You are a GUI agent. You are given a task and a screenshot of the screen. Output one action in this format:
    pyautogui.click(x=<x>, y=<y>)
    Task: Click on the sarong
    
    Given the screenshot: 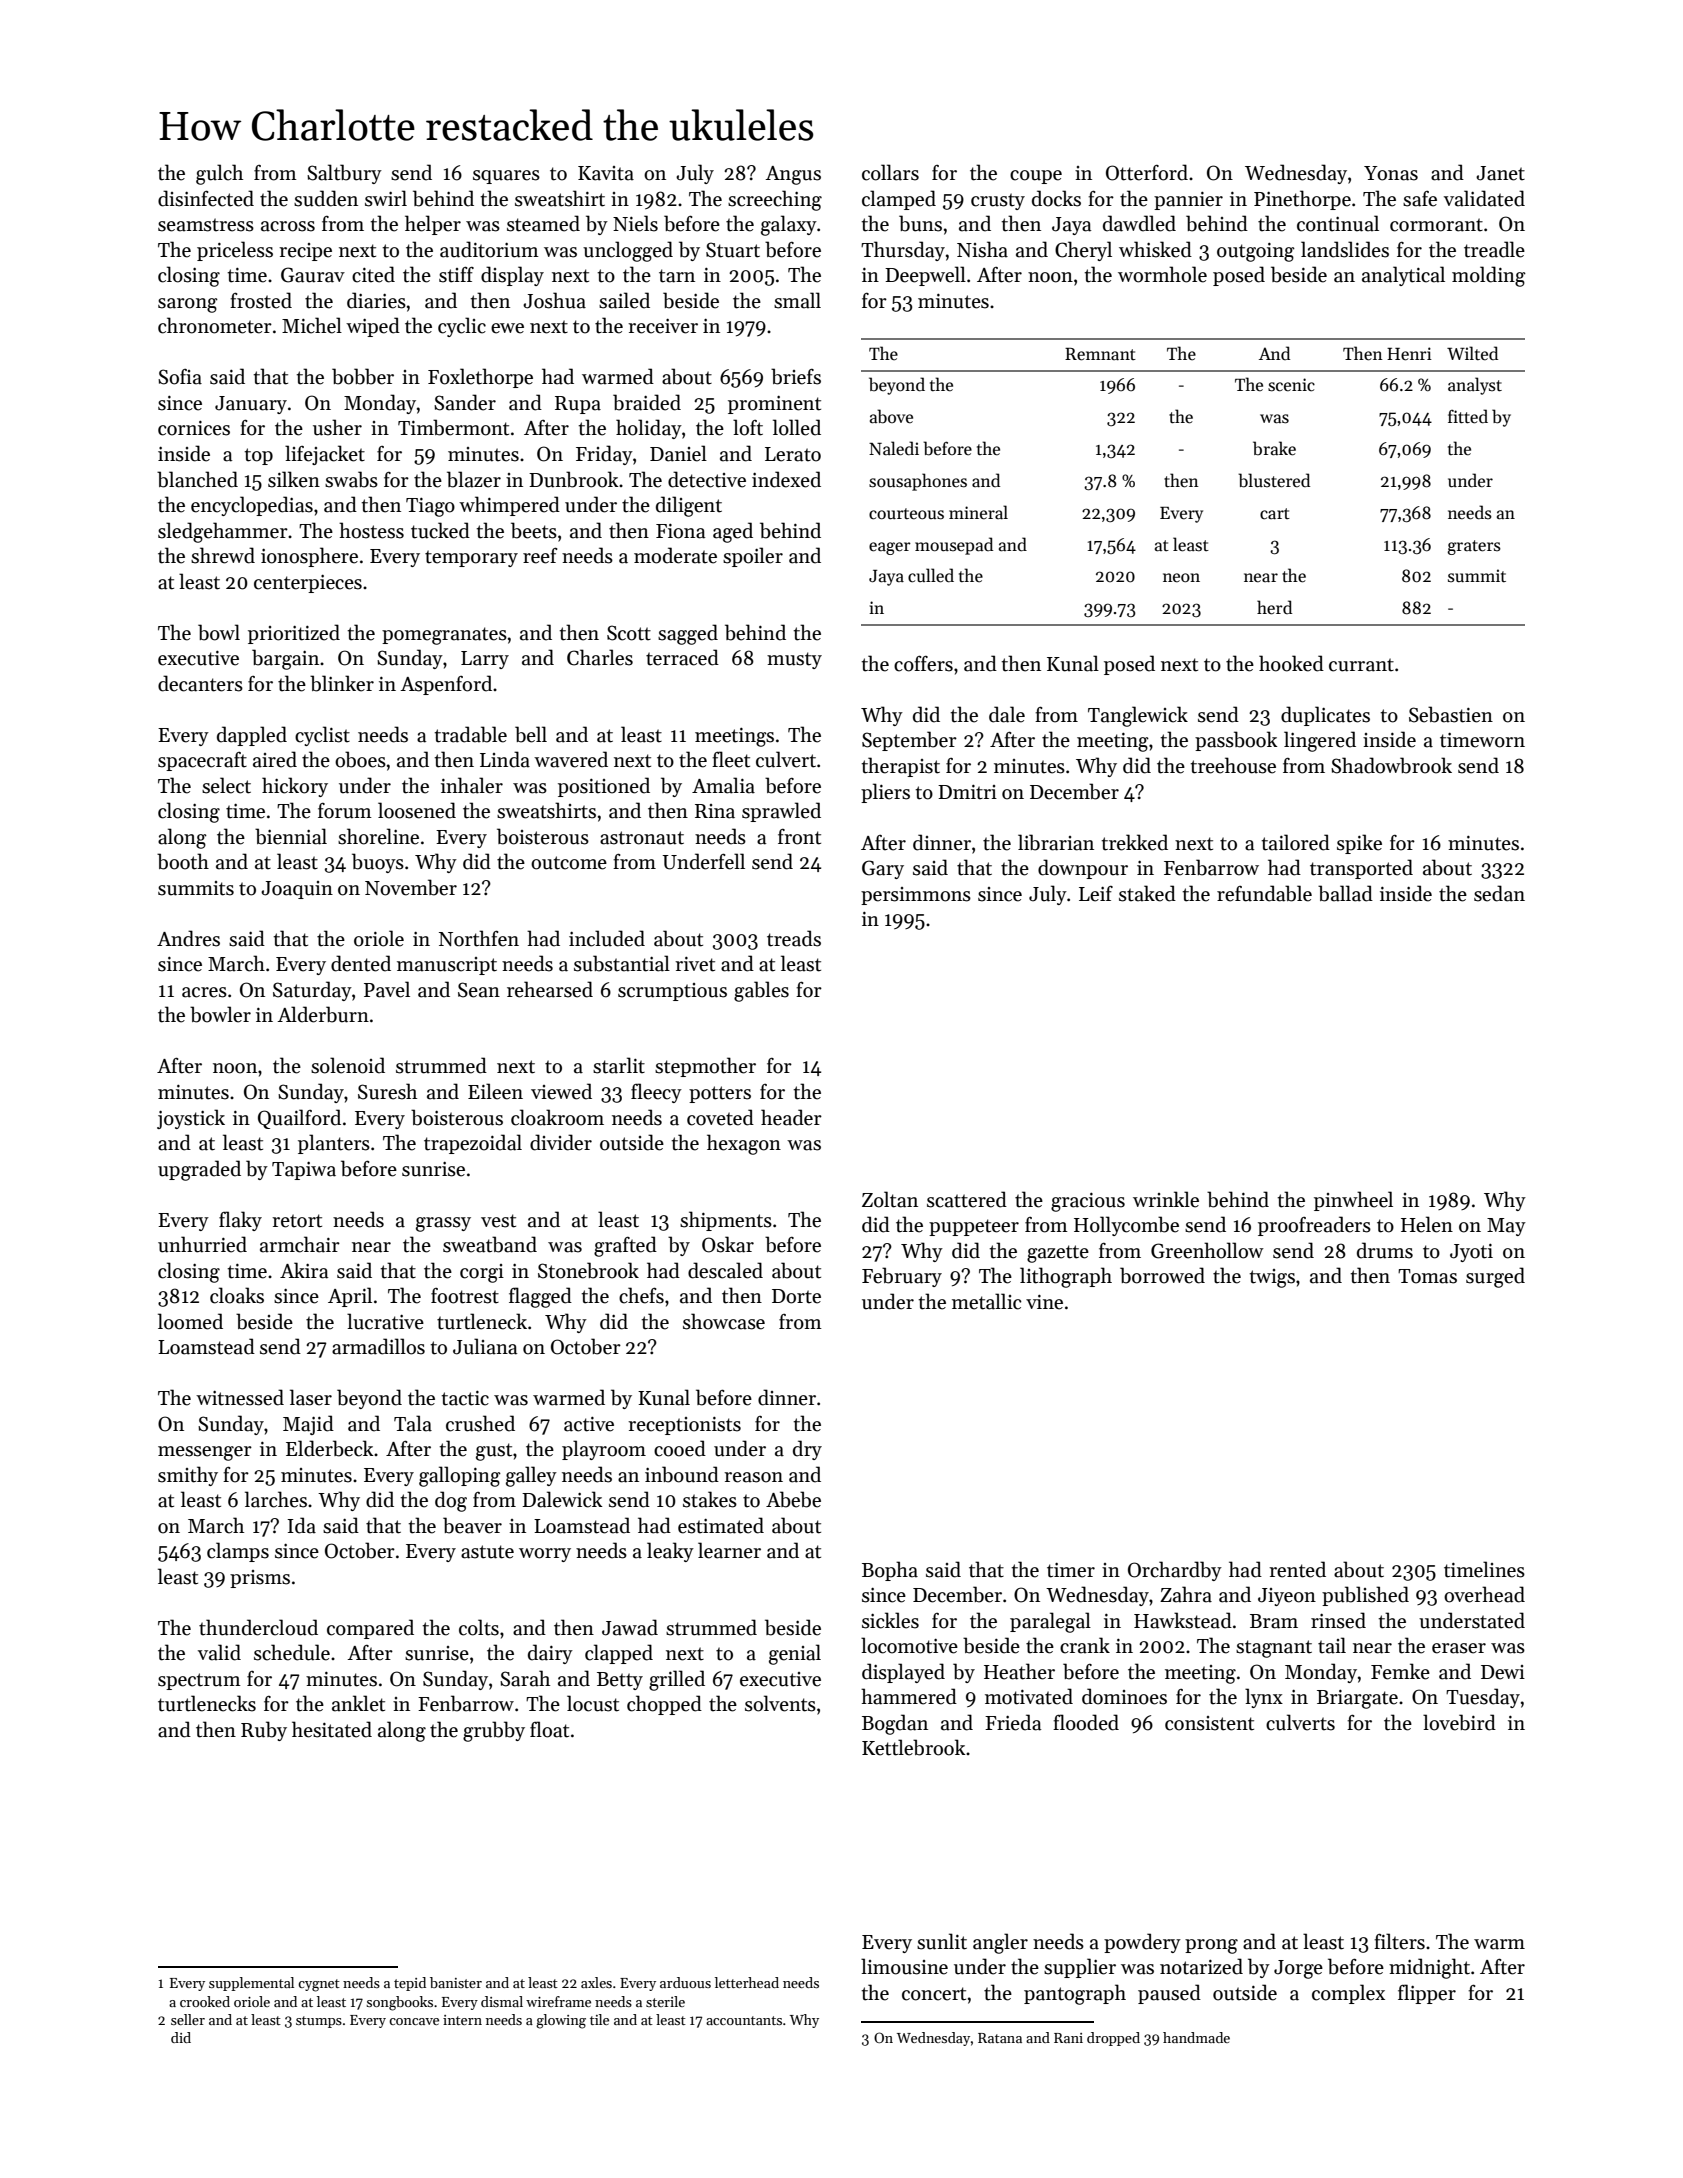 What is the action you would take?
    pyautogui.click(x=188, y=305)
